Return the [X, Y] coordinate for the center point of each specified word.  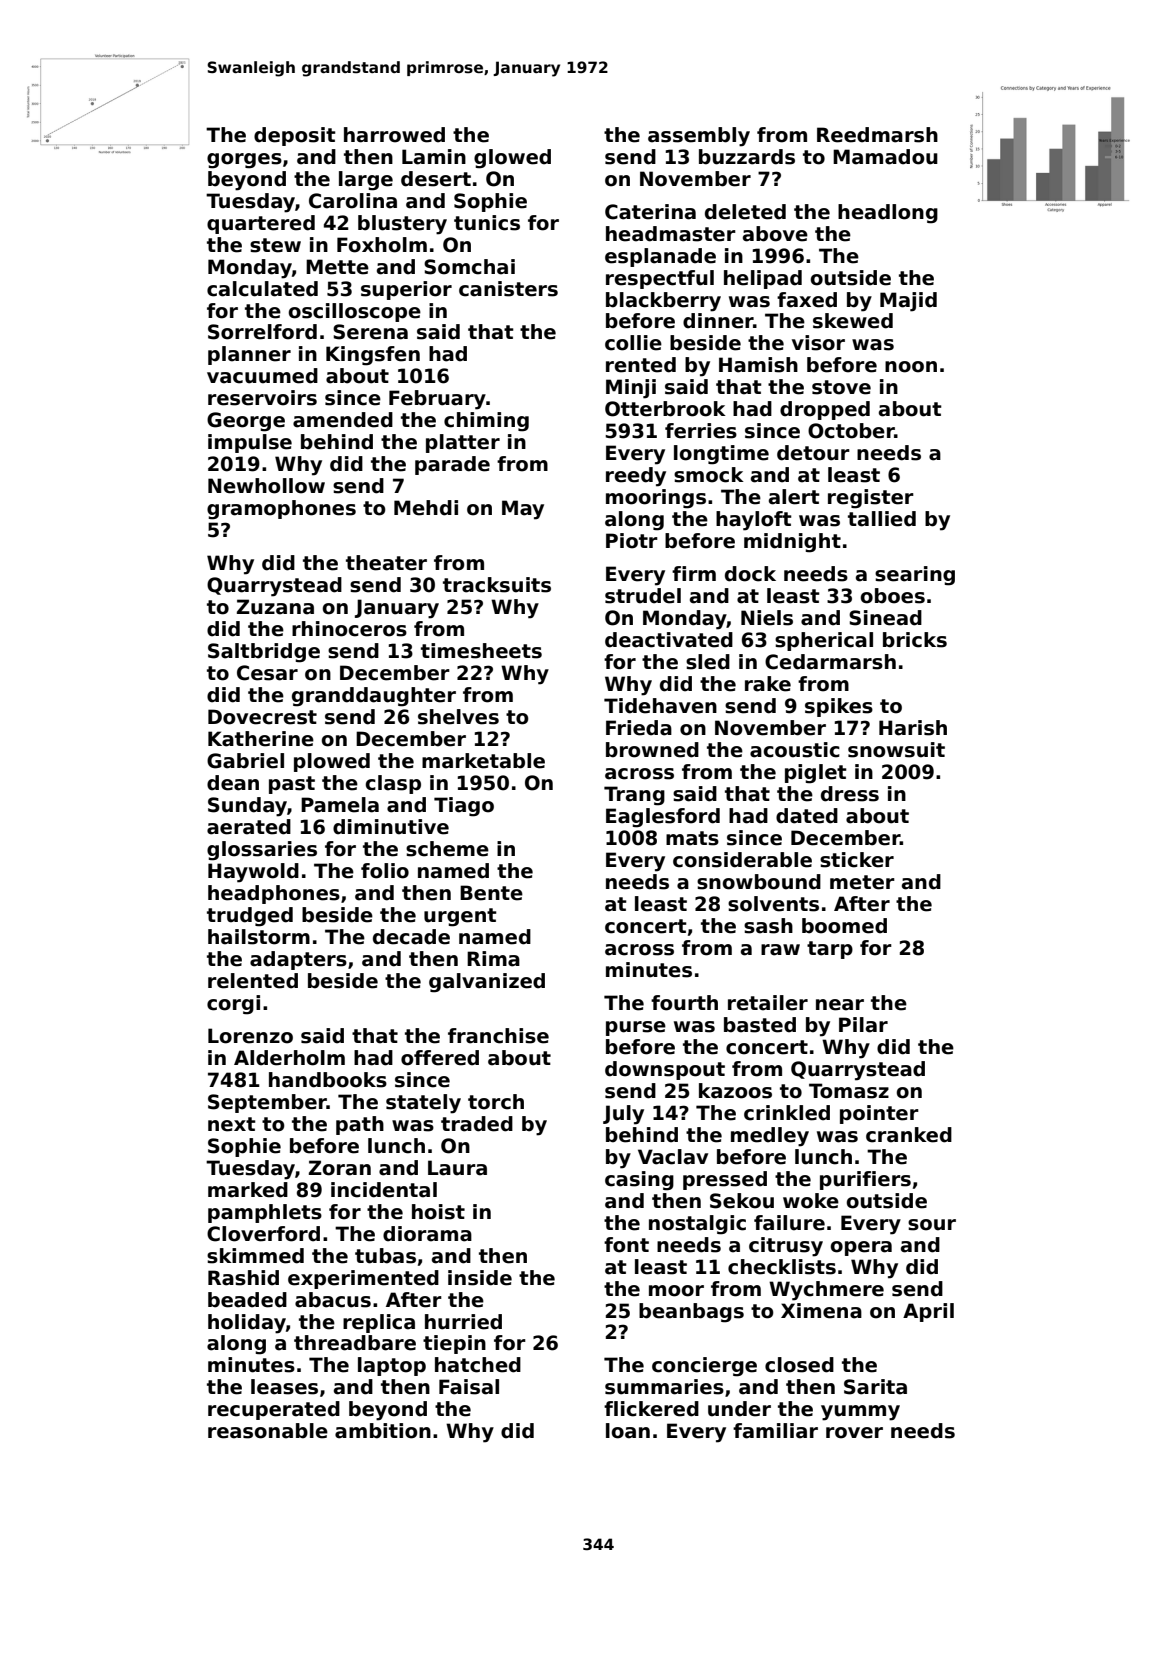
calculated [262, 289]
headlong [888, 214]
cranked [909, 1135]
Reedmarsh [877, 135]
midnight [792, 543]
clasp [393, 784]
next [232, 1124]
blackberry [663, 302]
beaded [247, 1300]
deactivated [669, 640]
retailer [768, 1003]
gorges [244, 161]
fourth [684, 1003]
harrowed [394, 135]
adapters [298, 960]
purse [636, 1028]
